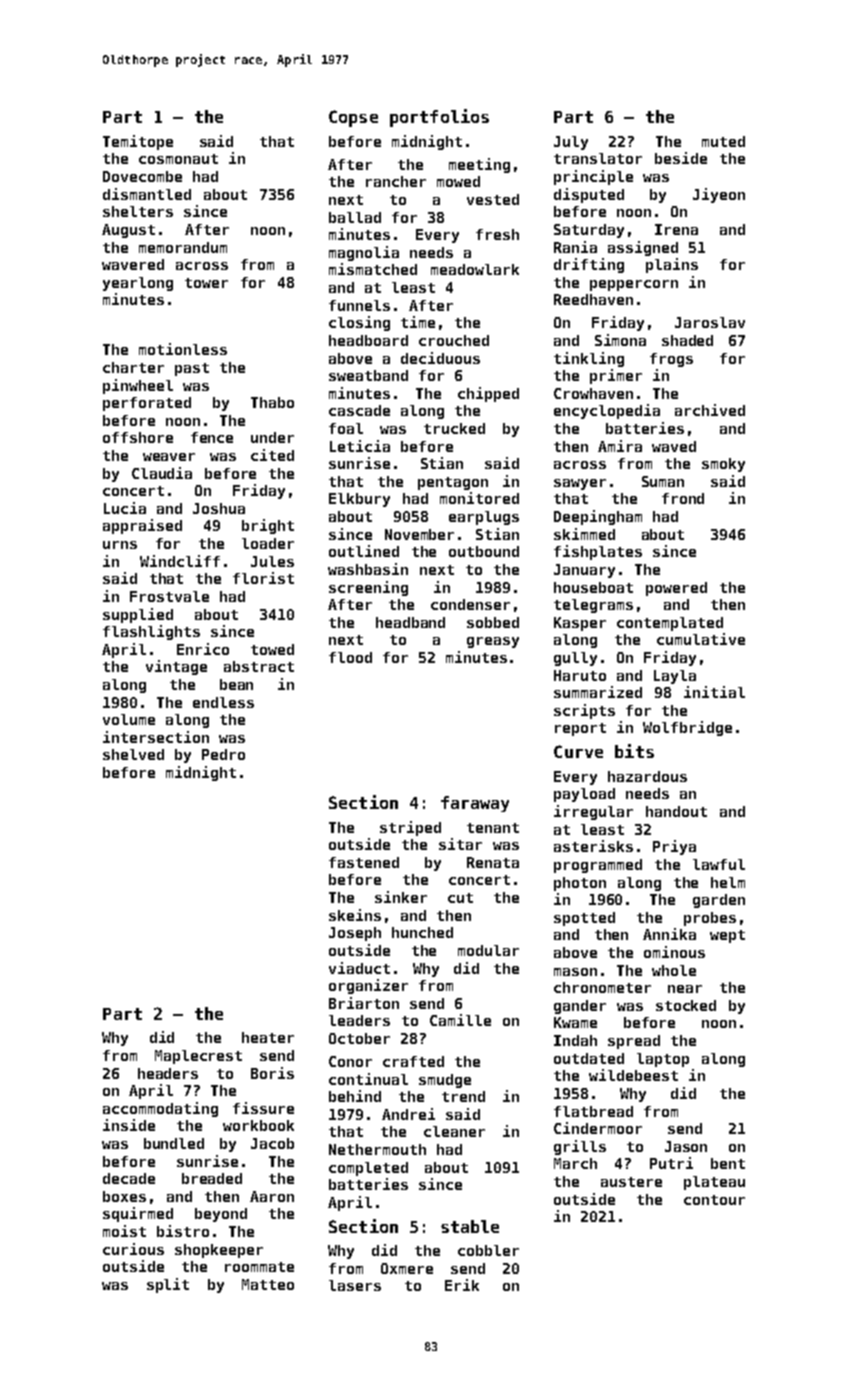 Image resolution: width=849 pixels, height=1400 pixels. Describe the element at coordinates (133, 754) in the screenshot. I see `shelved` at that location.
